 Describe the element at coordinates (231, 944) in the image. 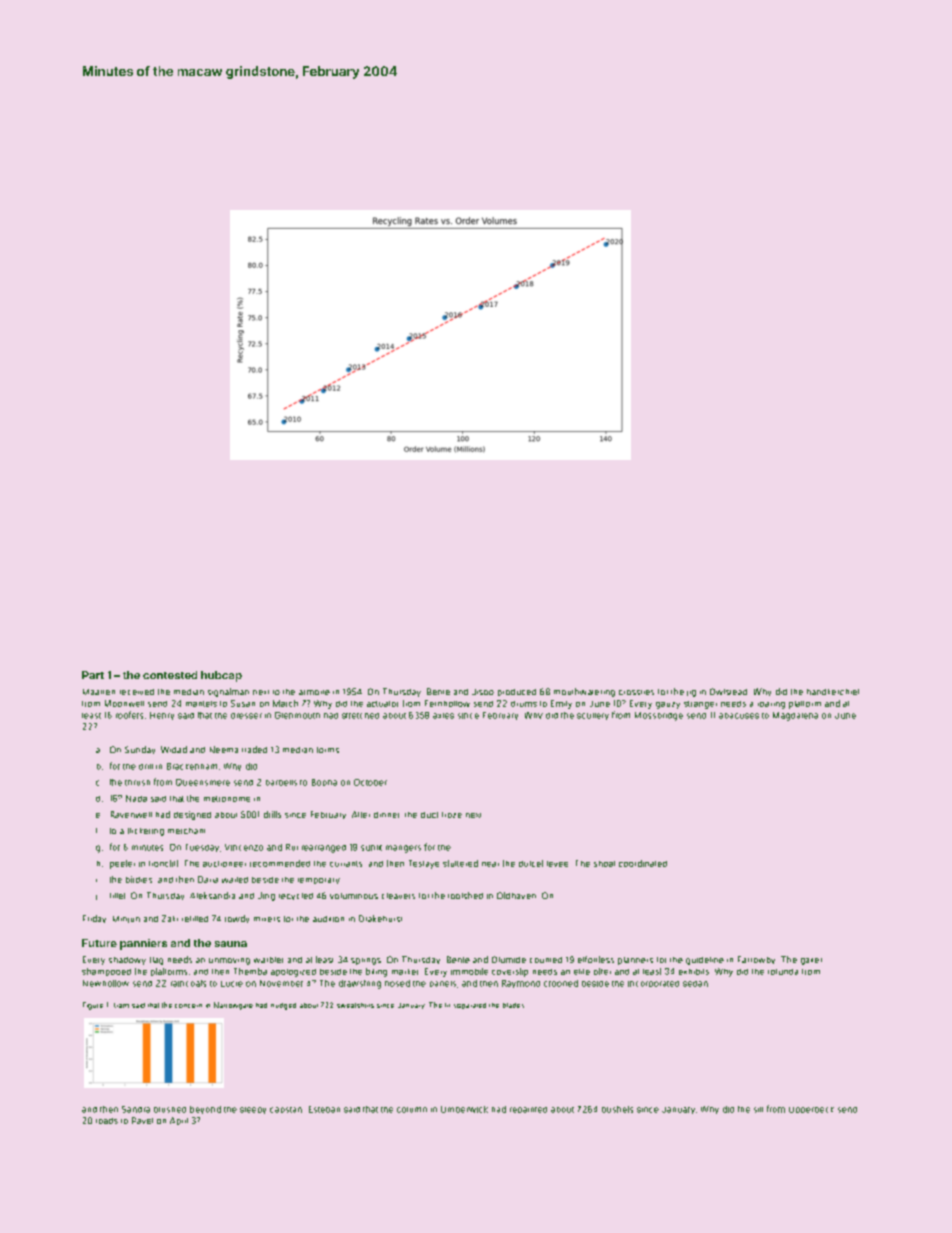

I see `sauna` at that location.
